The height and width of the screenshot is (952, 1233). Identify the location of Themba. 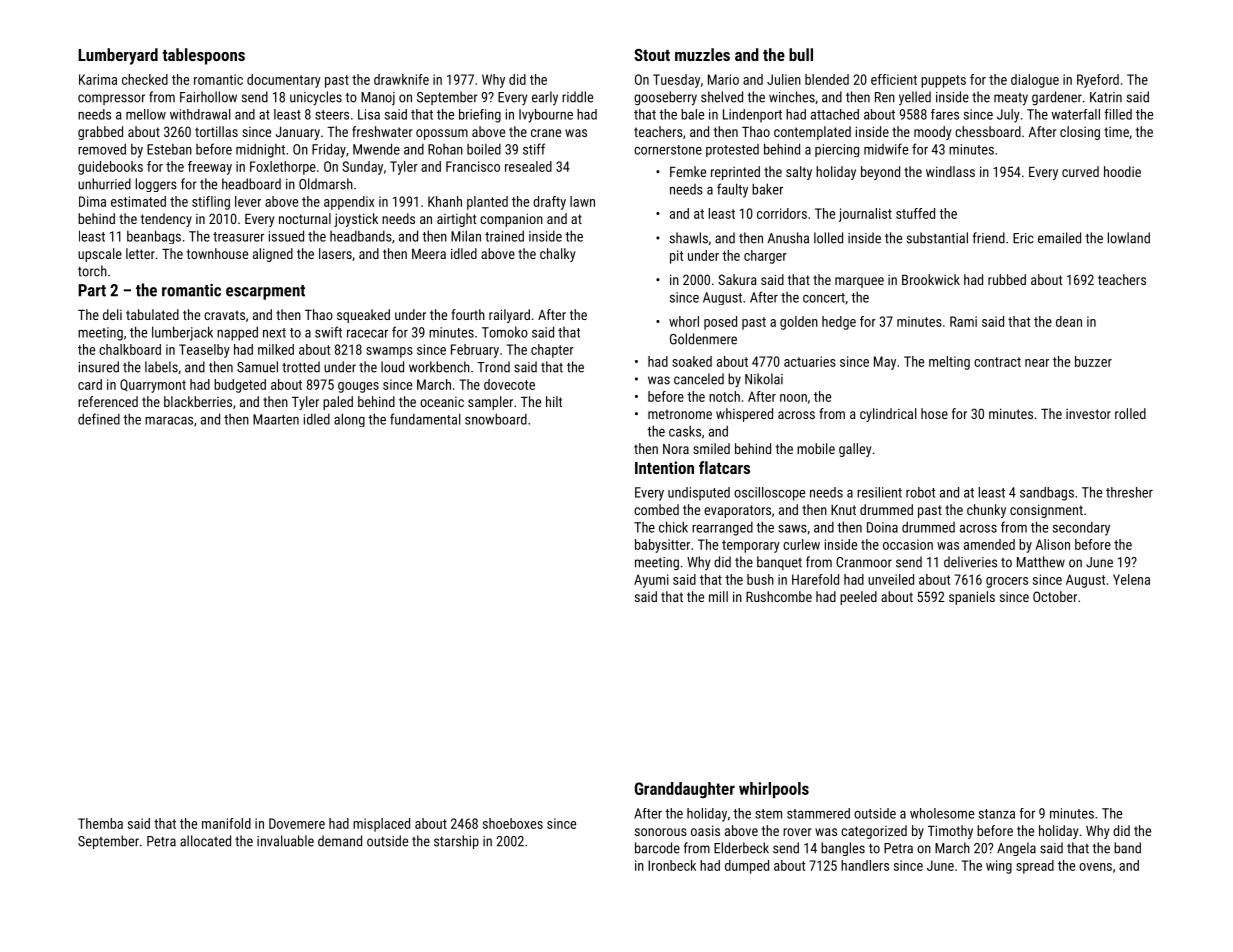
(100, 823).
